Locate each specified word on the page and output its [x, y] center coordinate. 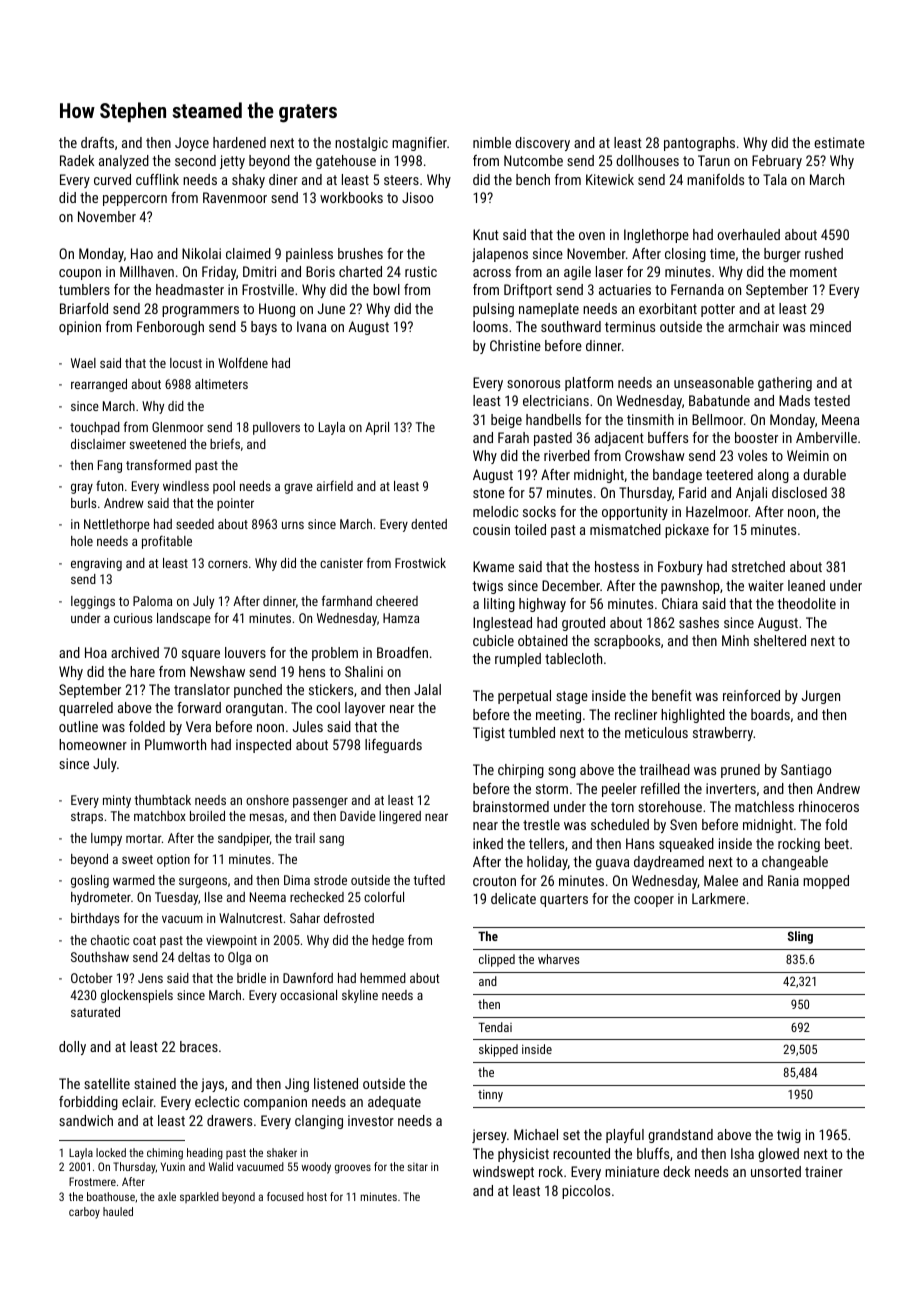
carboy [84, 1213]
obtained [543, 640]
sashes [699, 622]
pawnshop [690, 587]
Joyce [192, 144]
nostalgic [361, 144]
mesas [267, 817]
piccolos [586, 1192]
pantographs [699, 144]
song [562, 772]
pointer [235, 504]
